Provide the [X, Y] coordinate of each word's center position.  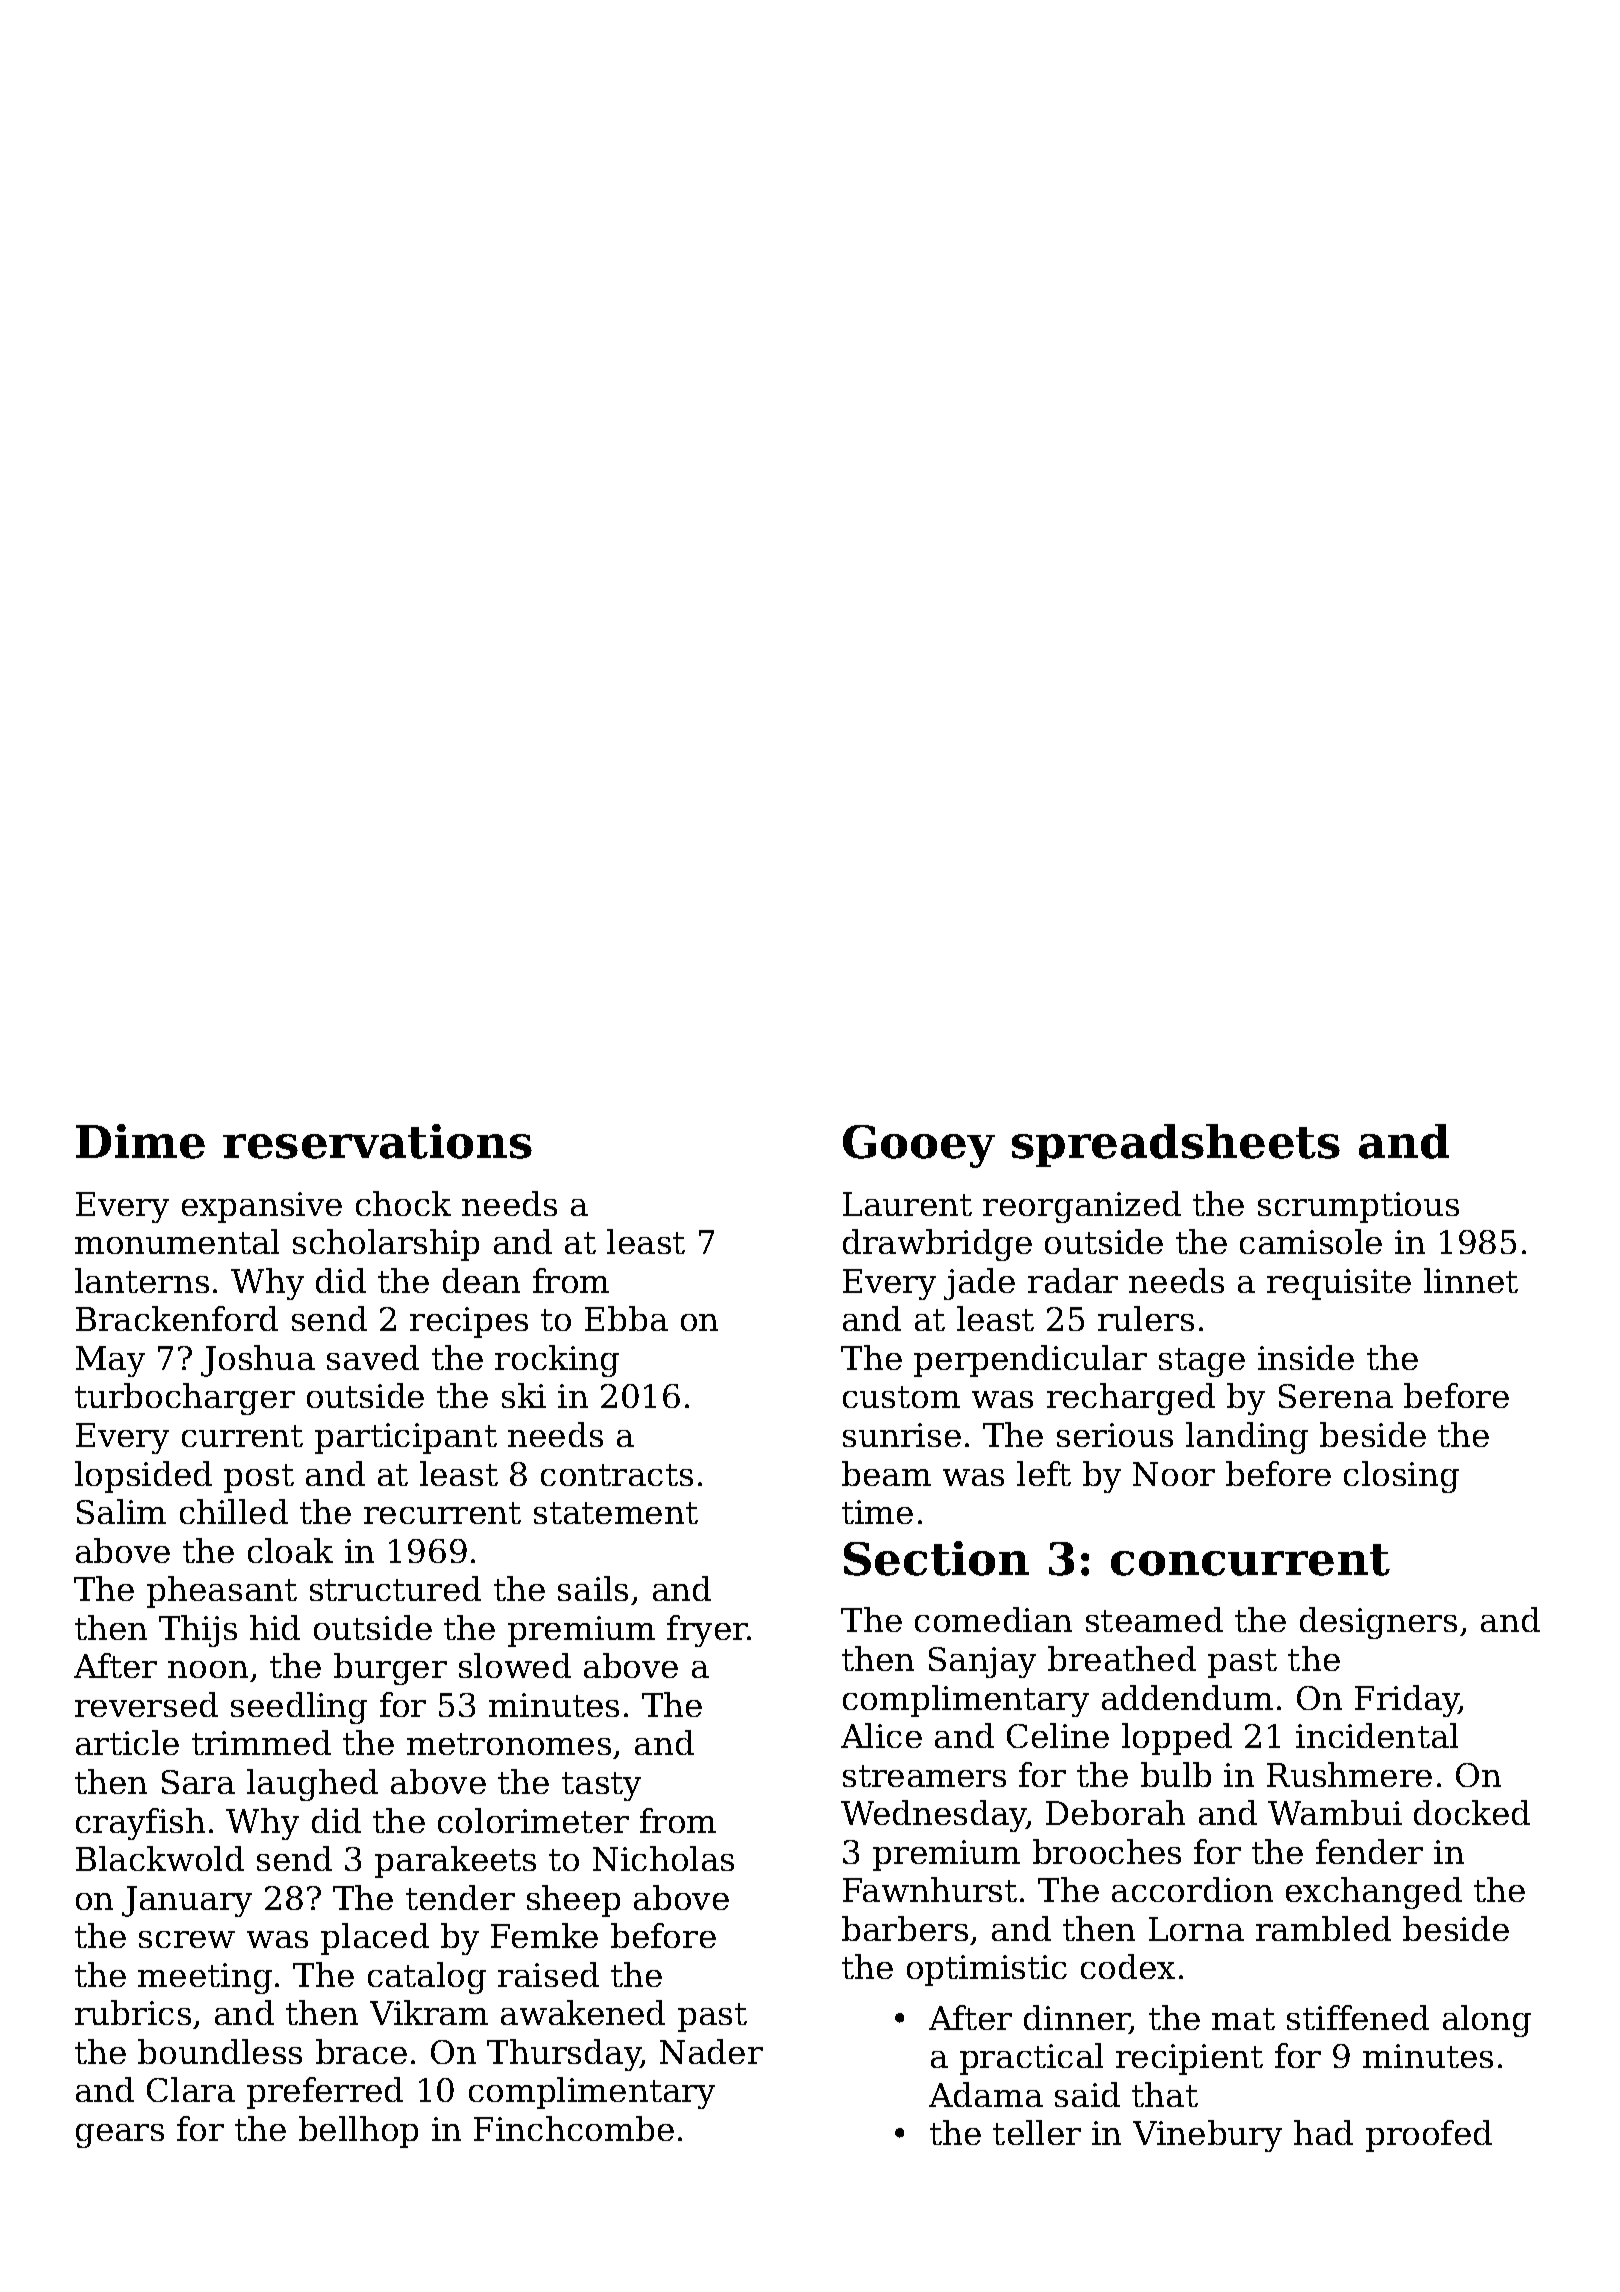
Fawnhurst [930, 1889]
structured [395, 1588]
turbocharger [185, 1399]
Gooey [919, 1146]
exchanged [1374, 1893]
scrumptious [1358, 1207]
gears [120, 2136]
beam [886, 1473]
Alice [881, 1735]
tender [460, 1897]
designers [1378, 1623]
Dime [140, 1141]
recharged [1131, 1399]
